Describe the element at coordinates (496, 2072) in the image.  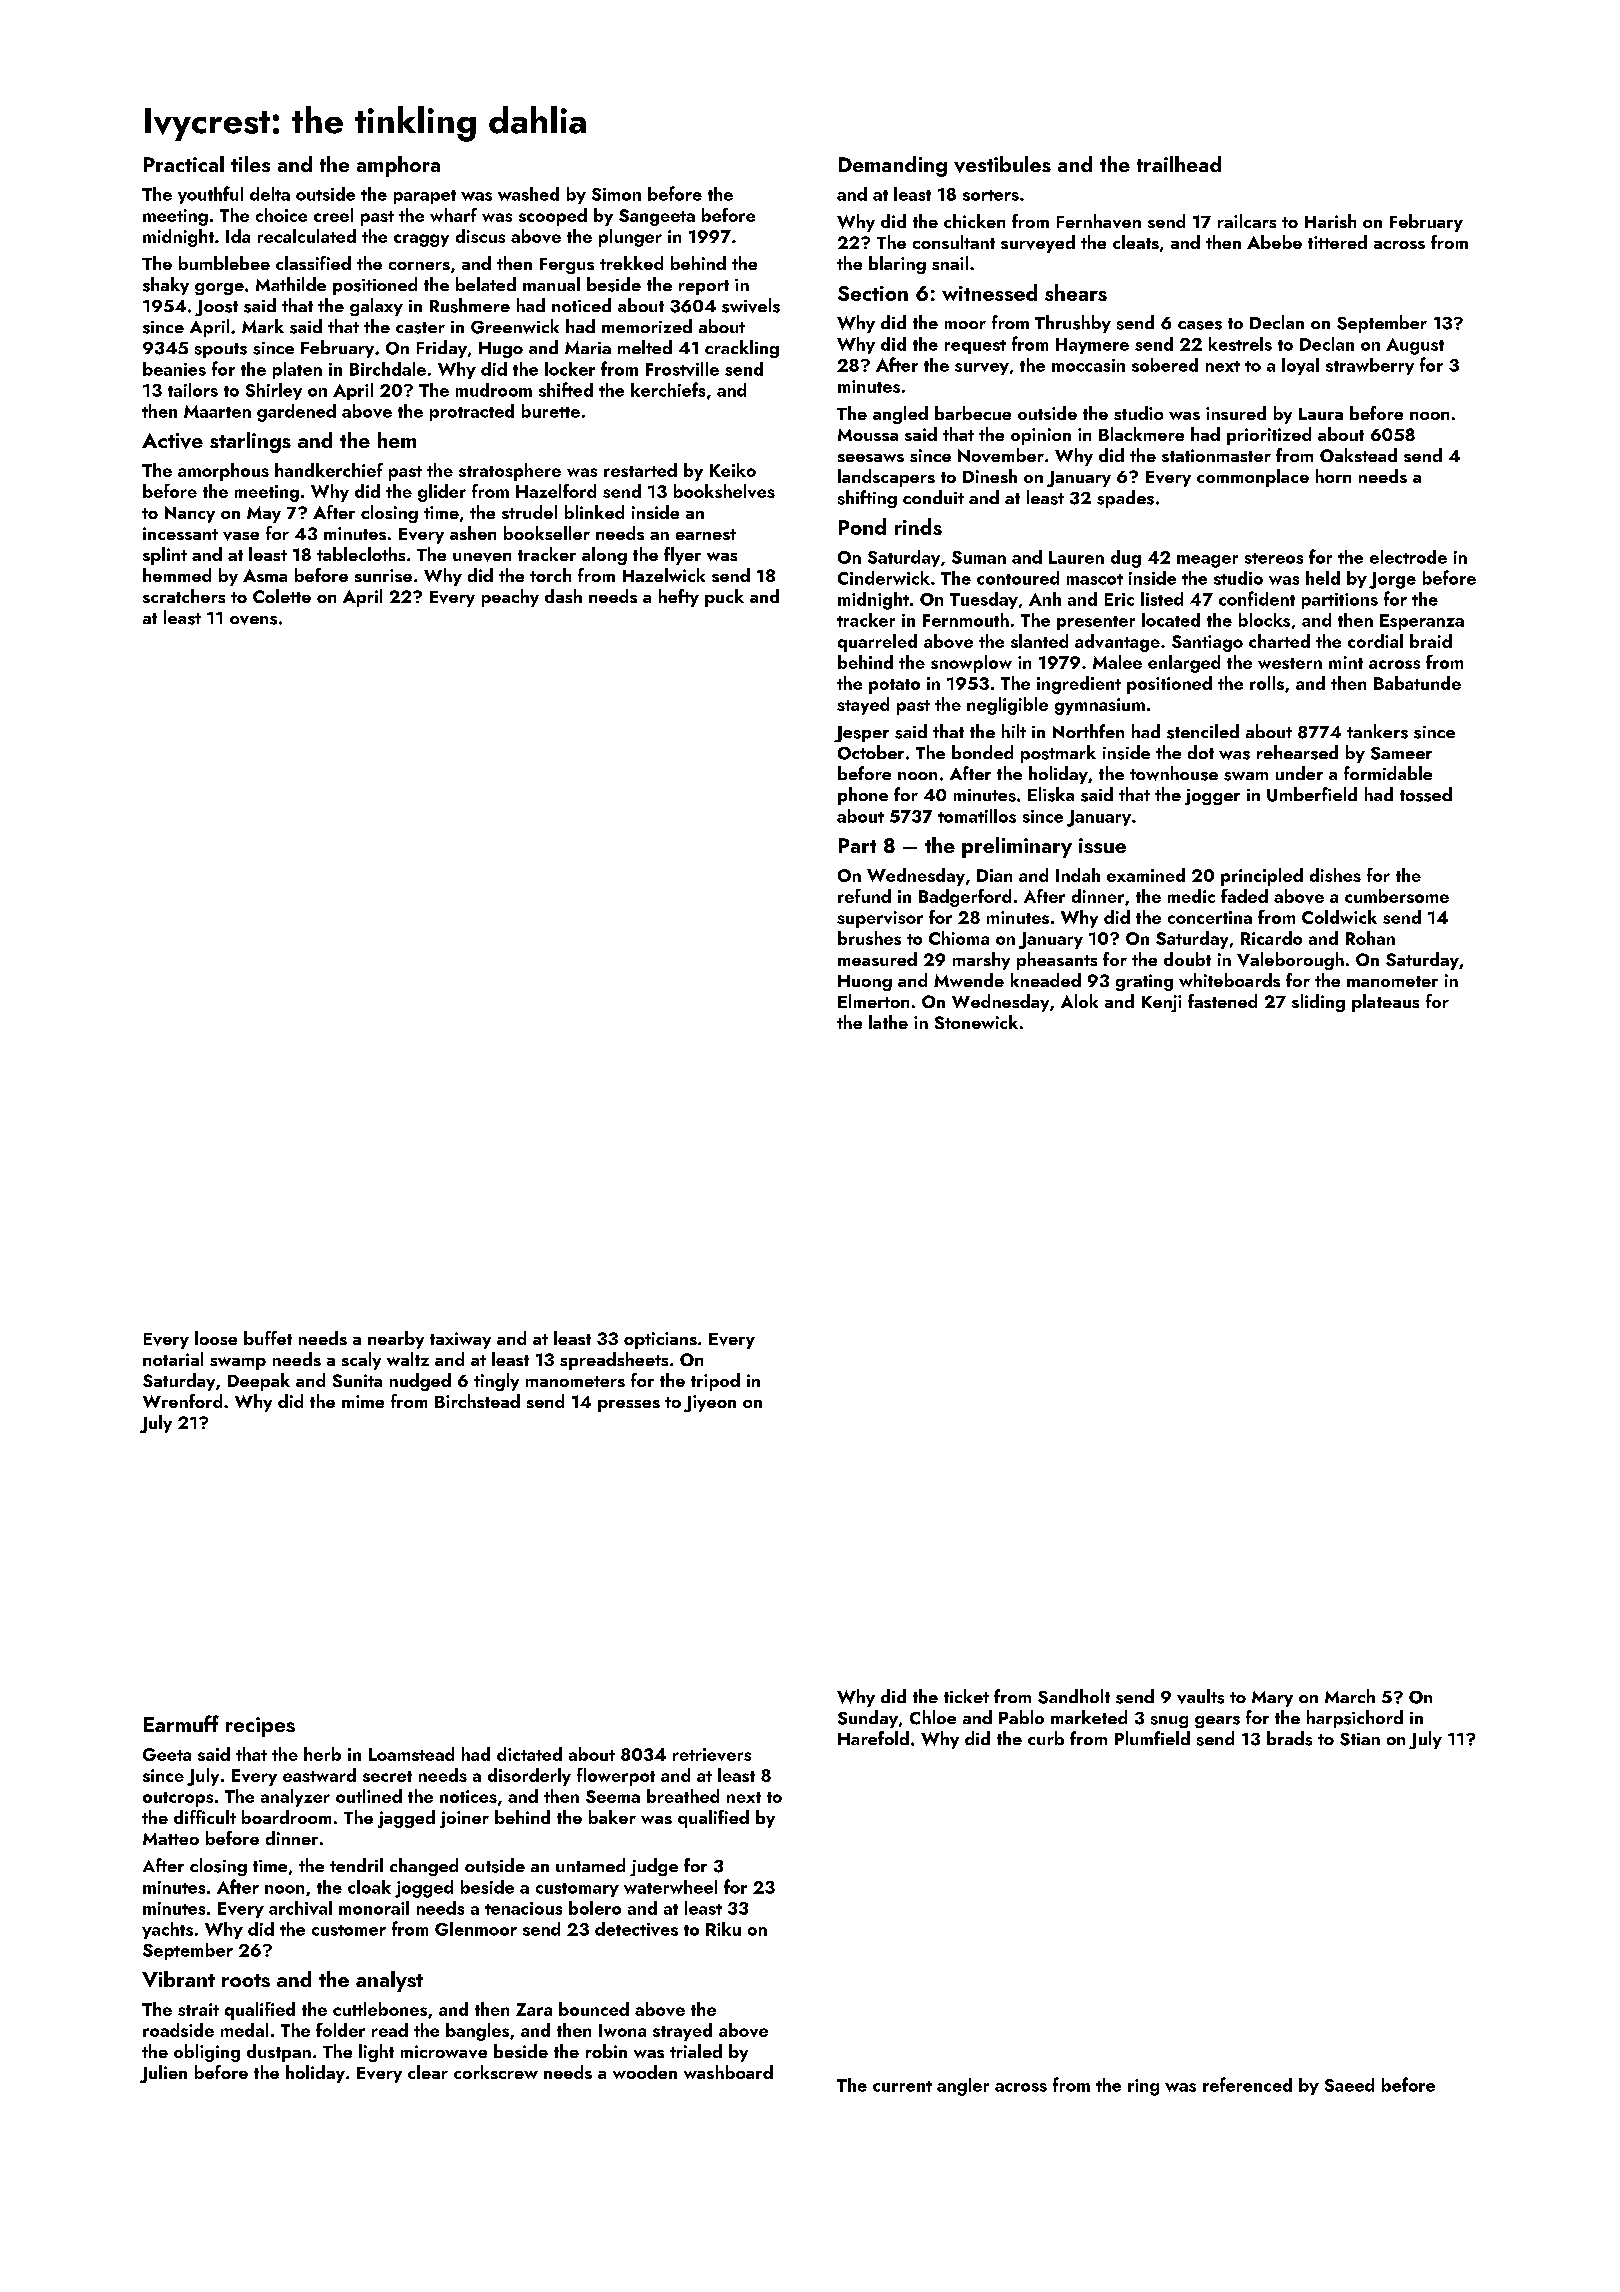
I see `corkscrew` at that location.
